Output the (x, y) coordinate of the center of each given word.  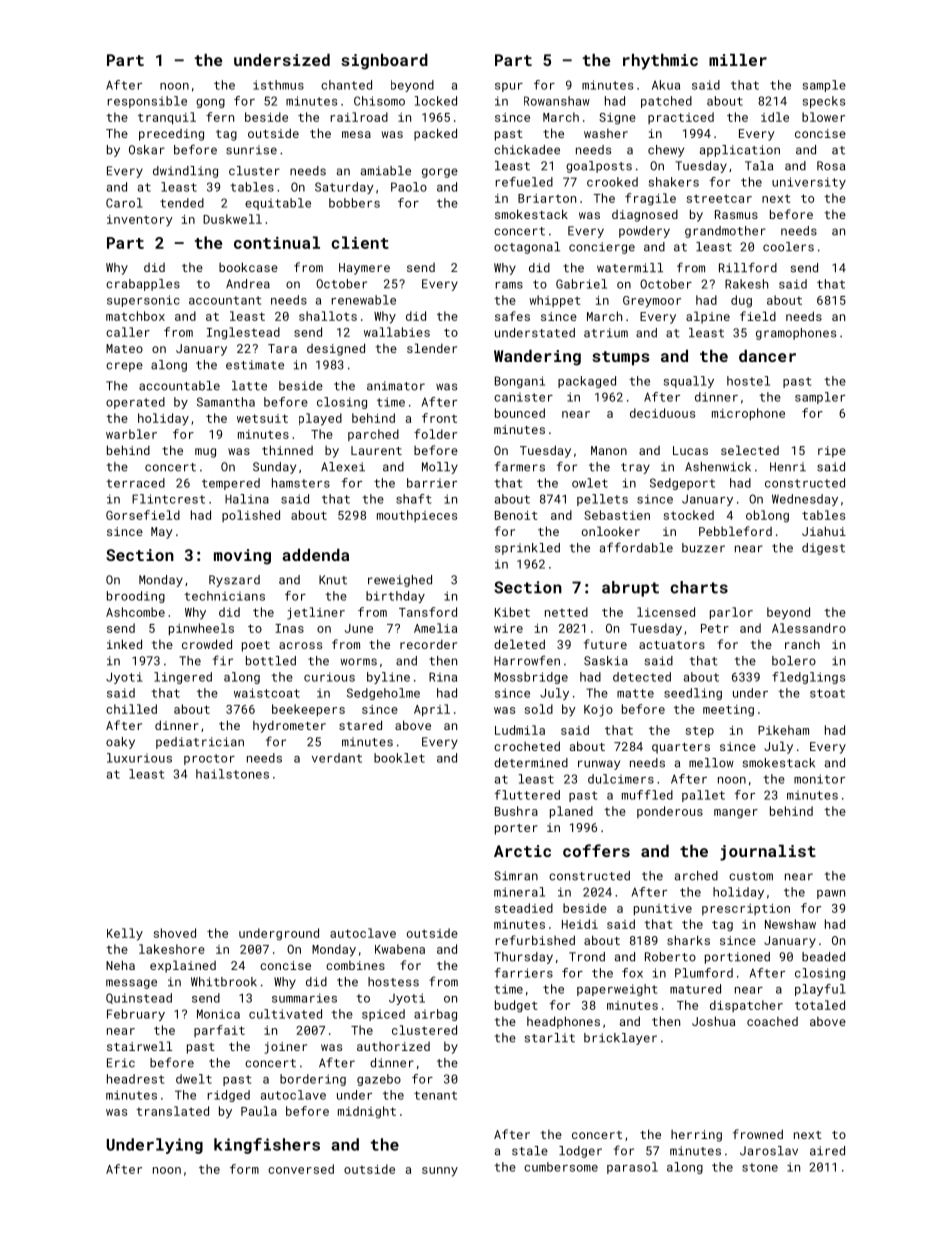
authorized (393, 1046)
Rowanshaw (557, 101)
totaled (820, 1005)
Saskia (606, 661)
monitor (819, 779)
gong (210, 103)
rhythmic (660, 62)
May (161, 533)
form (244, 1169)
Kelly (125, 934)
